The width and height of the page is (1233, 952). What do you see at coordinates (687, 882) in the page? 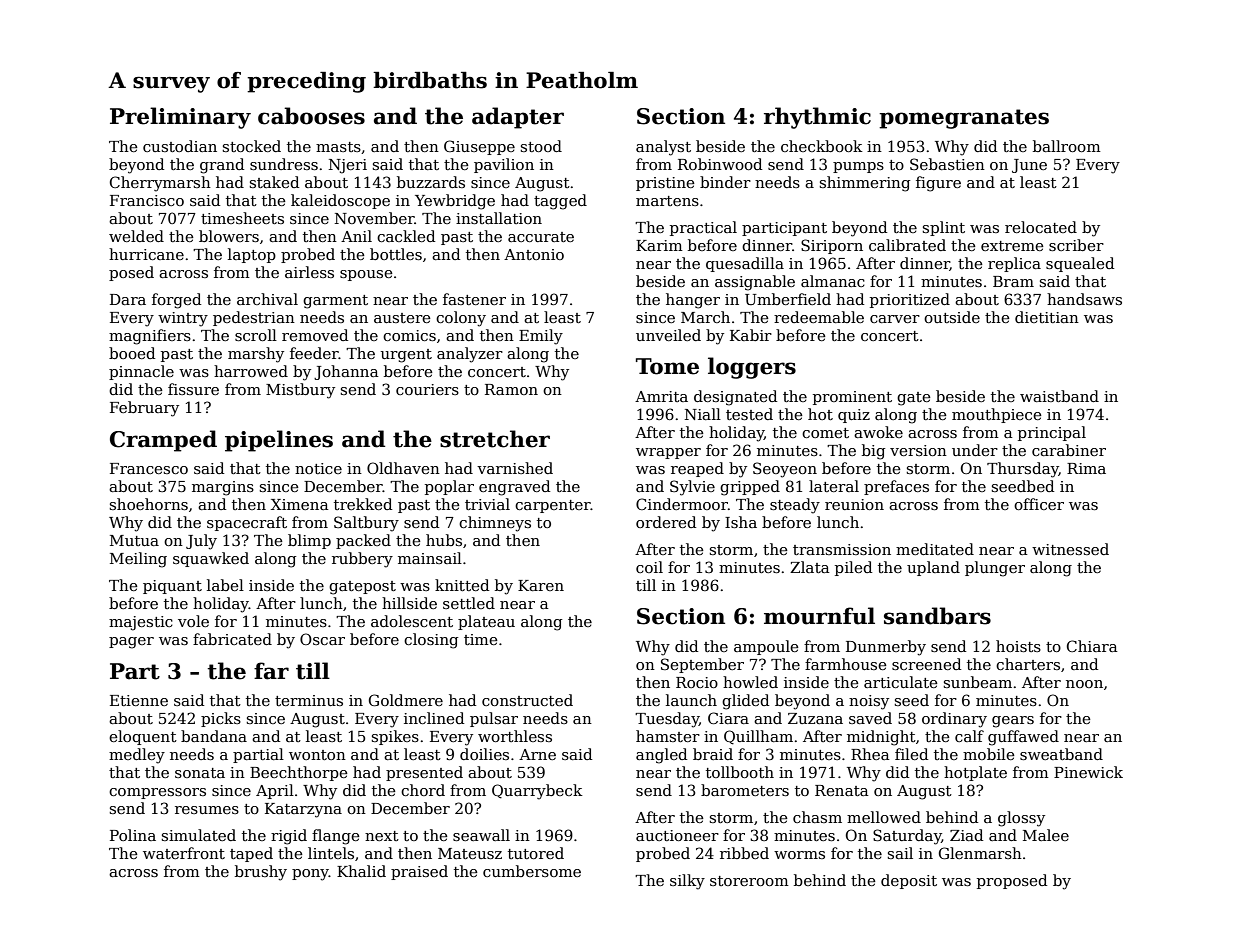
I see `silky` at bounding box center [687, 882].
